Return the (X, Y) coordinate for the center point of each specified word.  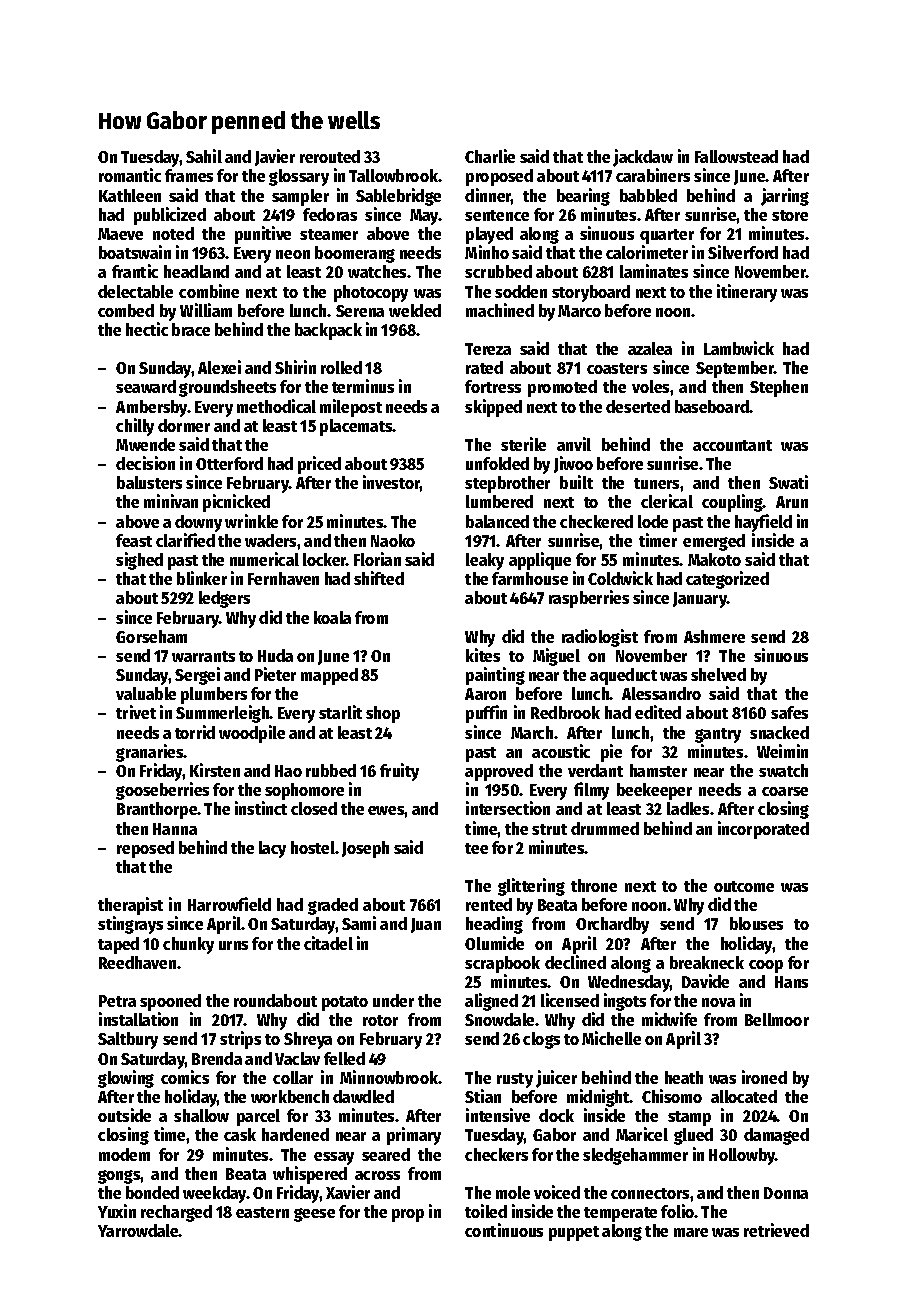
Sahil (204, 156)
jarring (785, 197)
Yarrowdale (138, 1230)
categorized (727, 580)
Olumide (494, 943)
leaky (485, 561)
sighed (139, 561)
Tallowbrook (393, 175)
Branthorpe (157, 810)
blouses (756, 923)
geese (314, 1215)
